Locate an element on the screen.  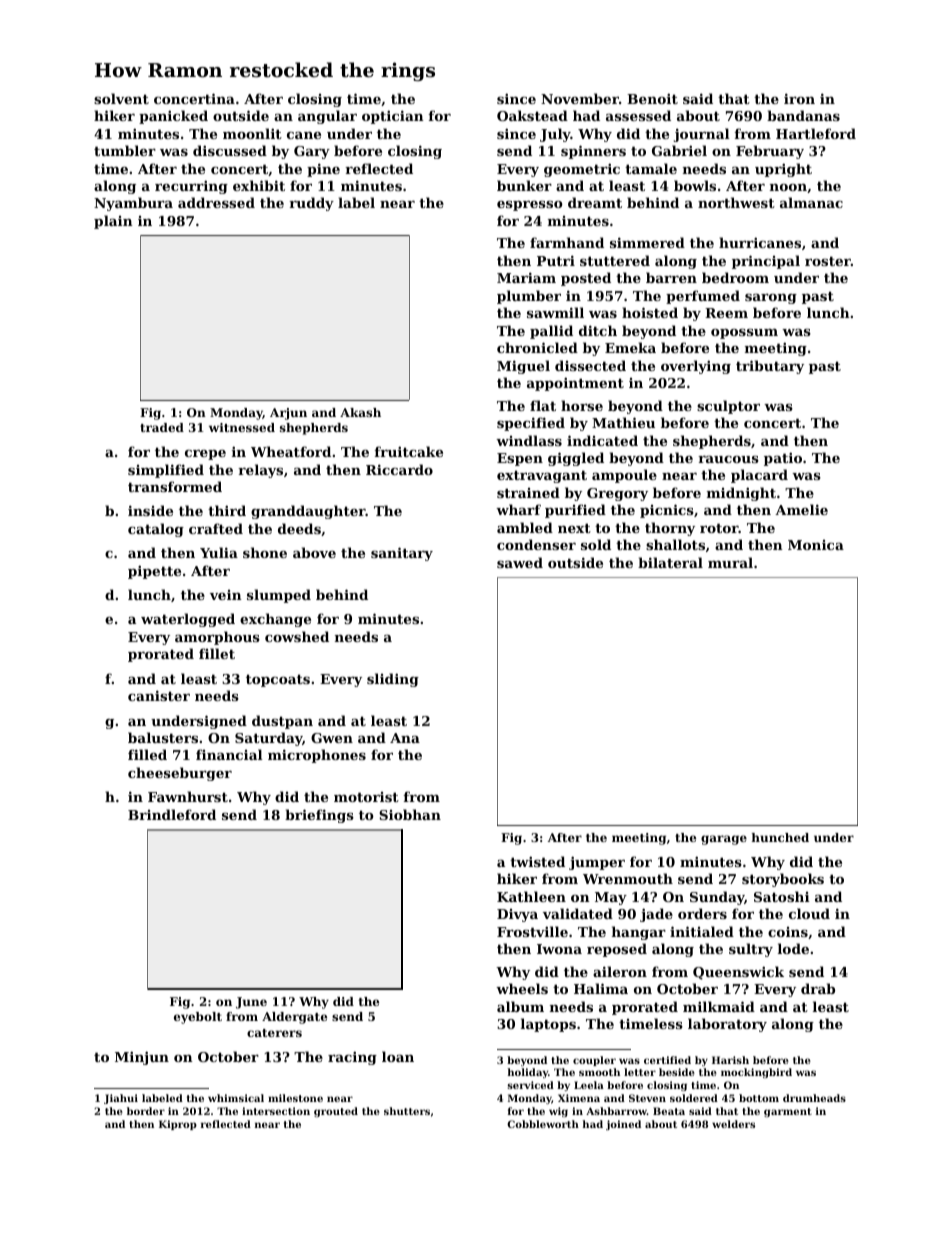
plumber is located at coordinates (529, 297).
